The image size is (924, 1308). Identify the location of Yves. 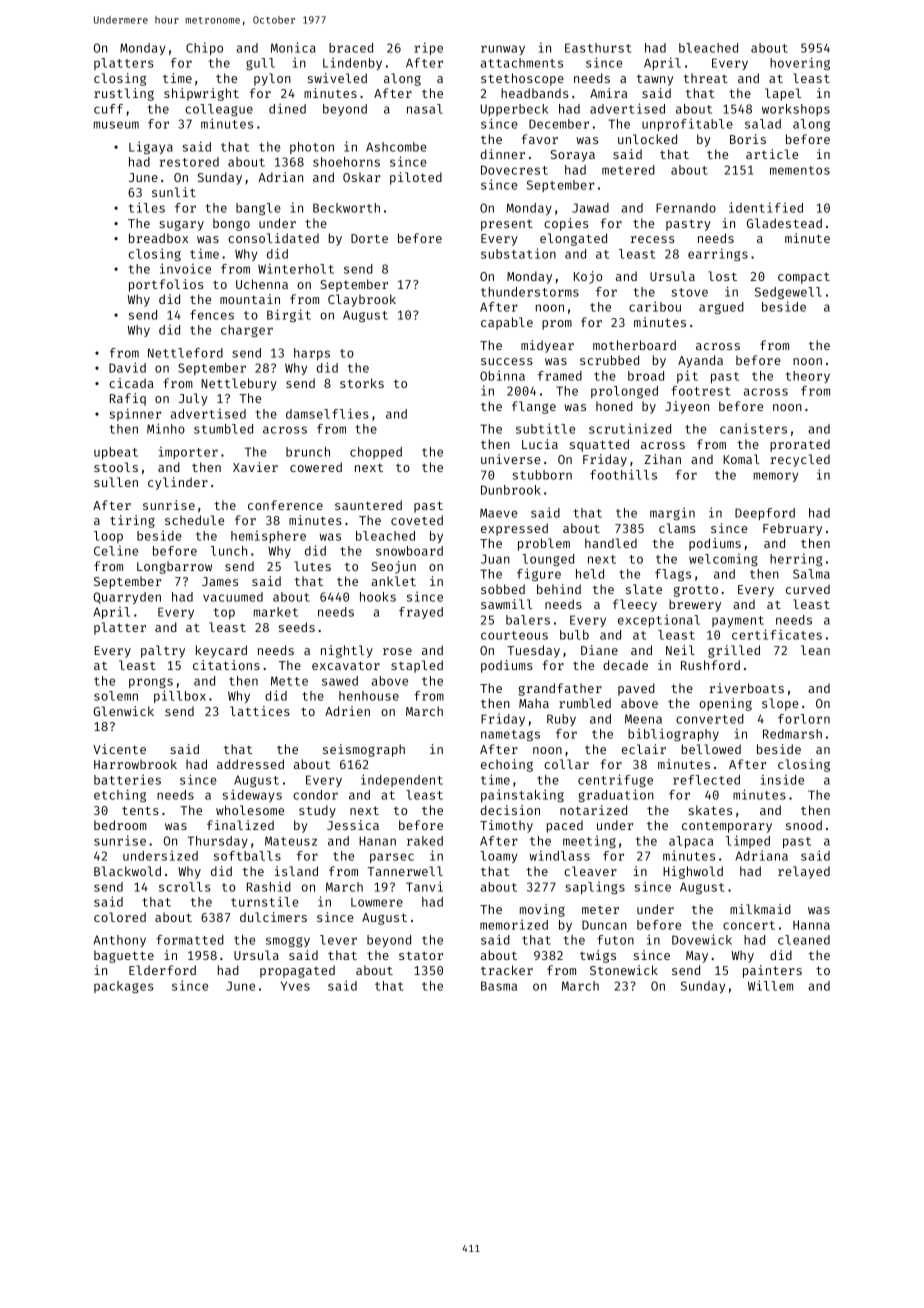
(295, 986).
